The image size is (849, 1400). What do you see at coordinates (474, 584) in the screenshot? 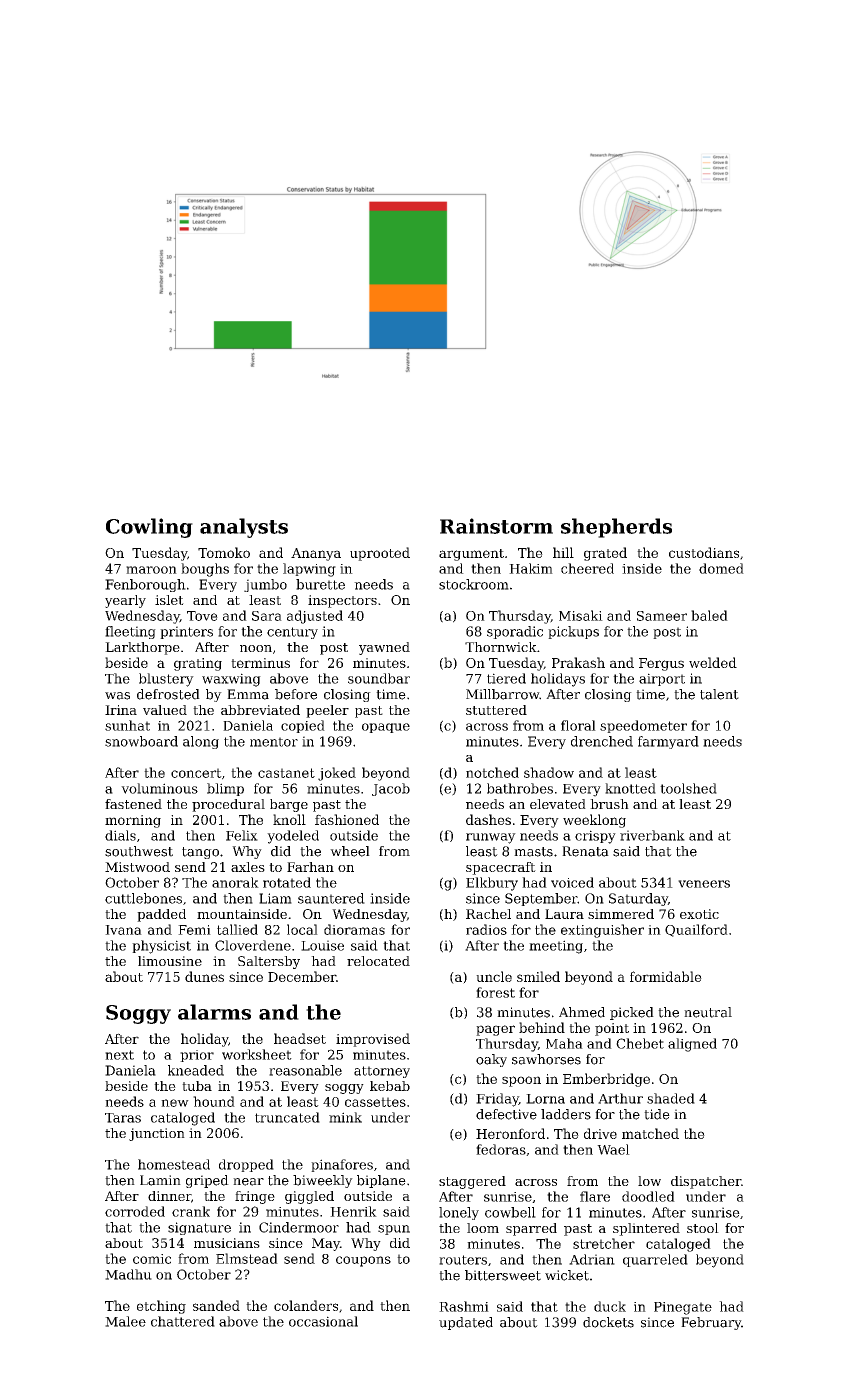
I see `stockroom` at bounding box center [474, 584].
